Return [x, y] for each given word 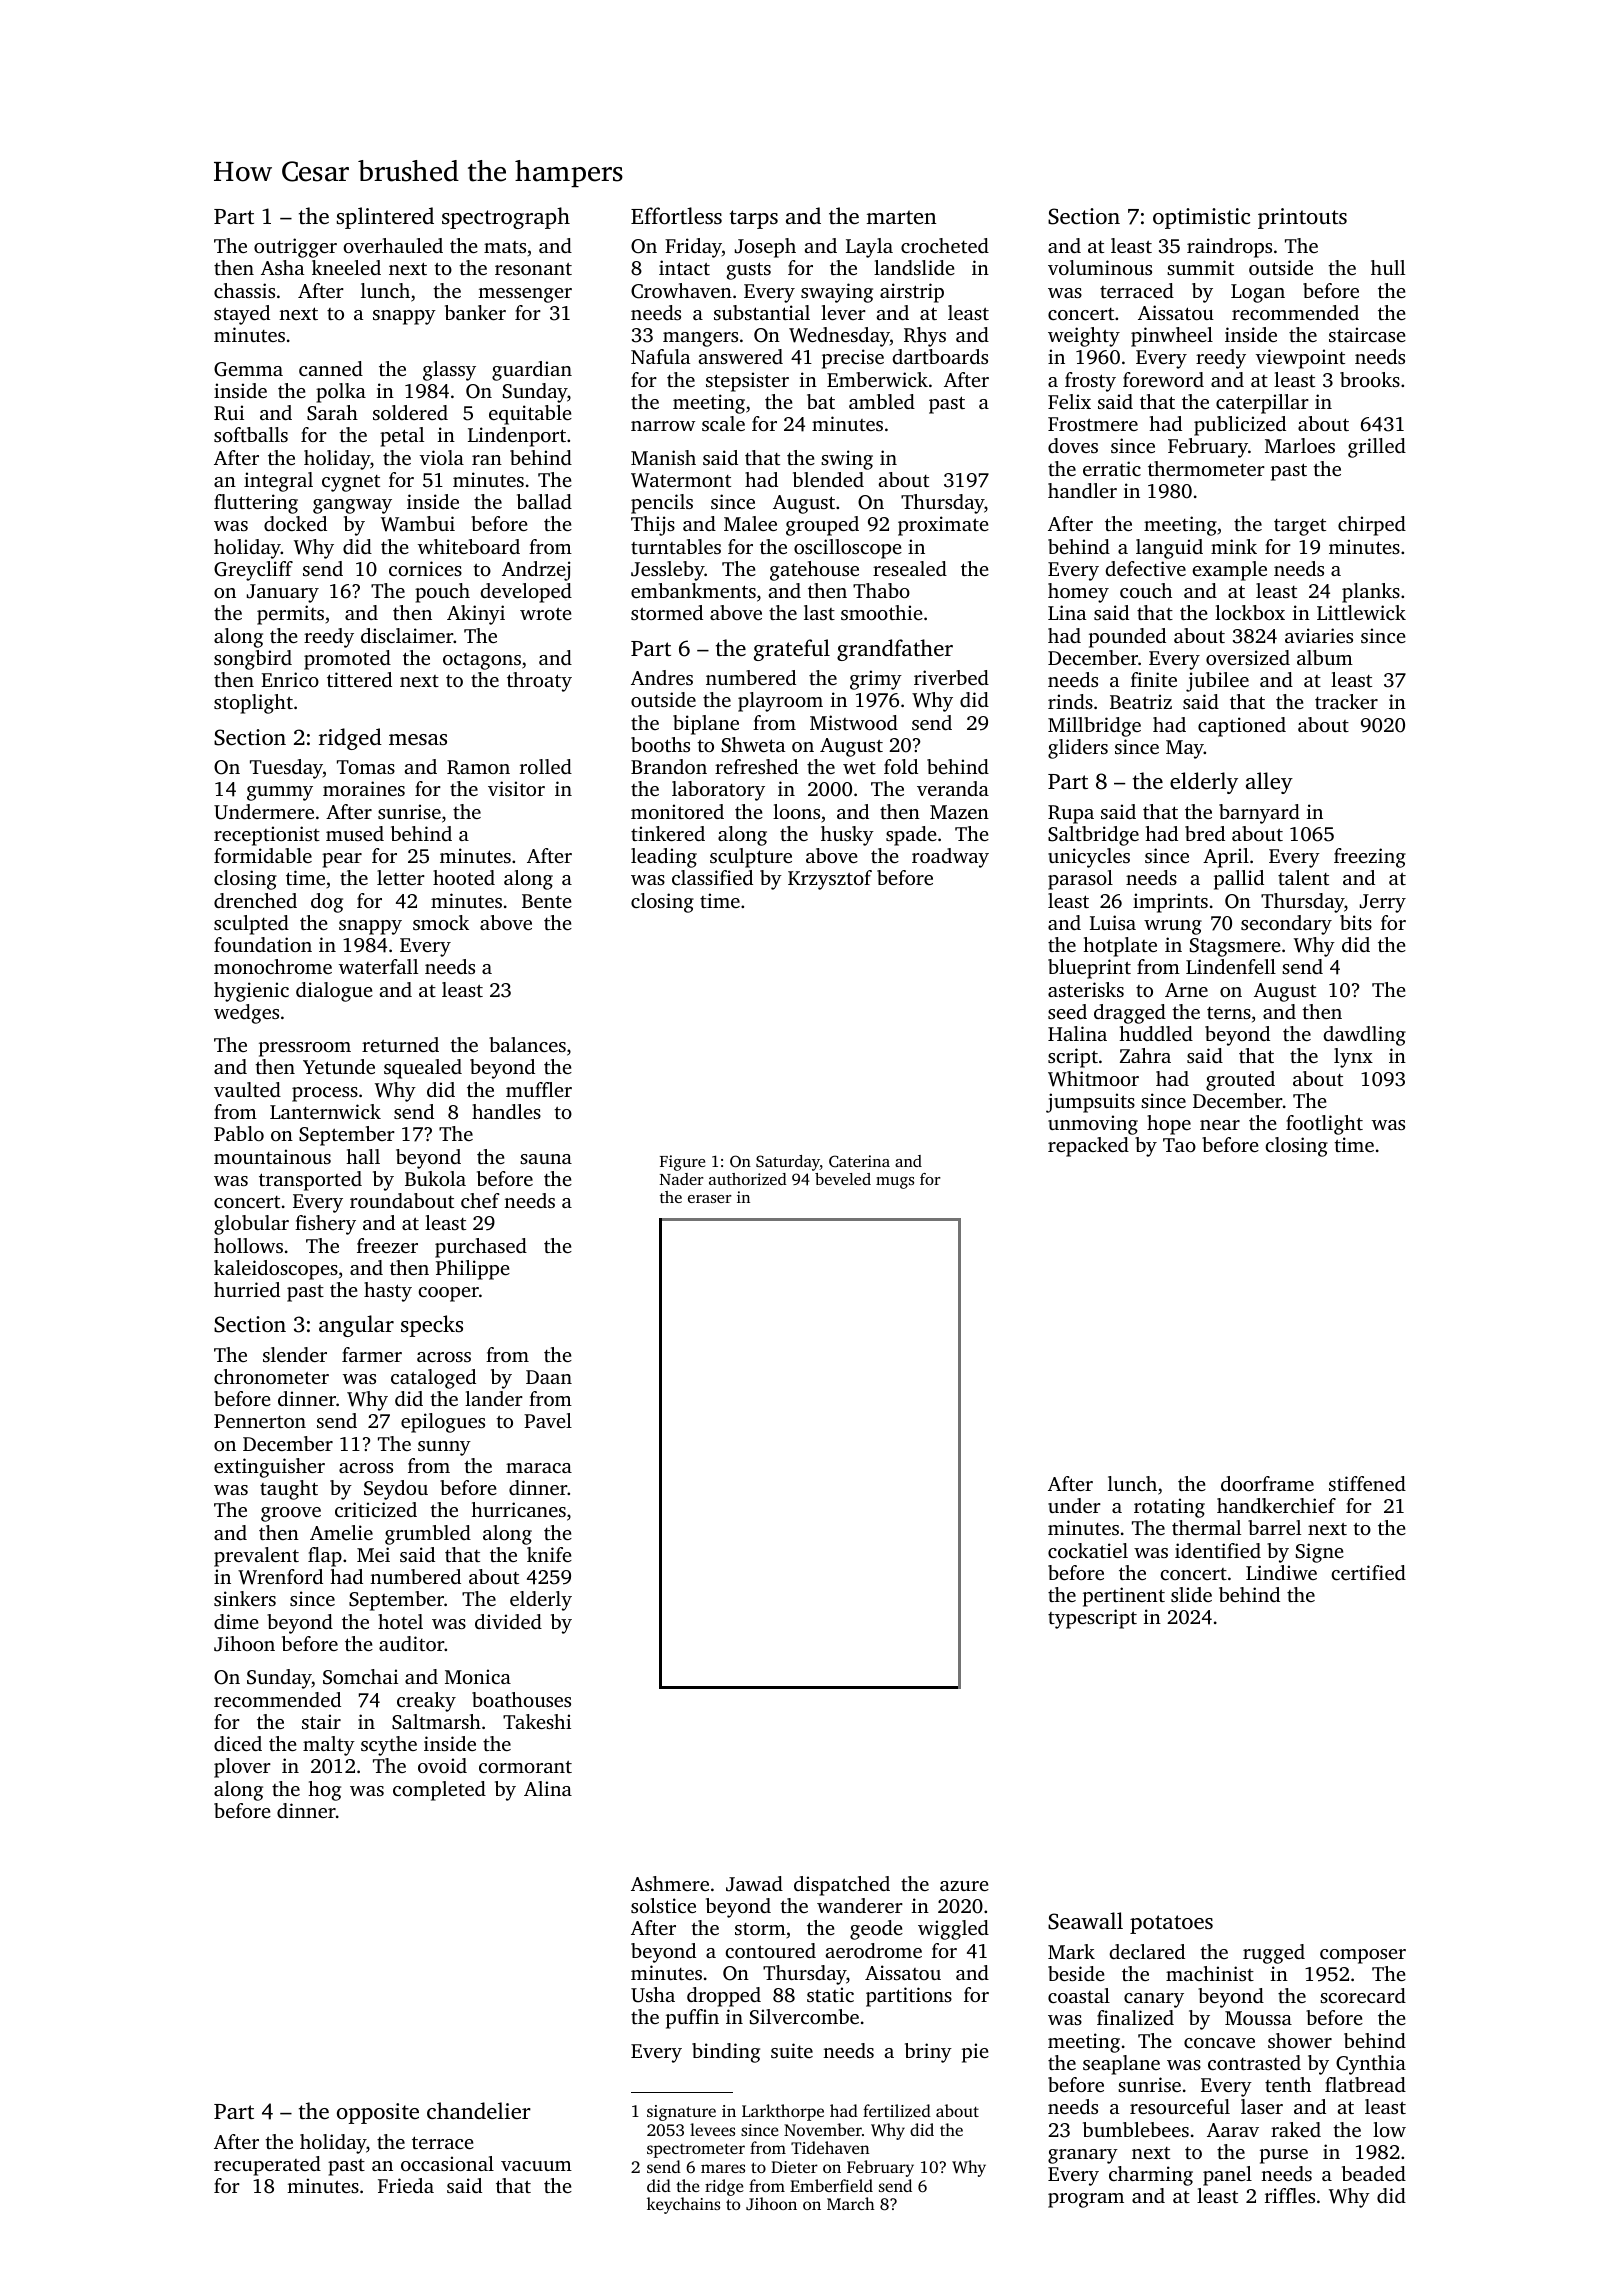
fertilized [897, 2110]
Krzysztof [830, 880]
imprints [1170, 903]
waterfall [378, 966]
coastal [1079, 1995]
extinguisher [269, 1468]
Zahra [1145, 1055]
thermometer [1206, 468]
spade [911, 836]
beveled [843, 1179]
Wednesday [839, 337]
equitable [530, 415]
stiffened [1367, 1483]
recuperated [267, 2166]
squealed [423, 1069]
